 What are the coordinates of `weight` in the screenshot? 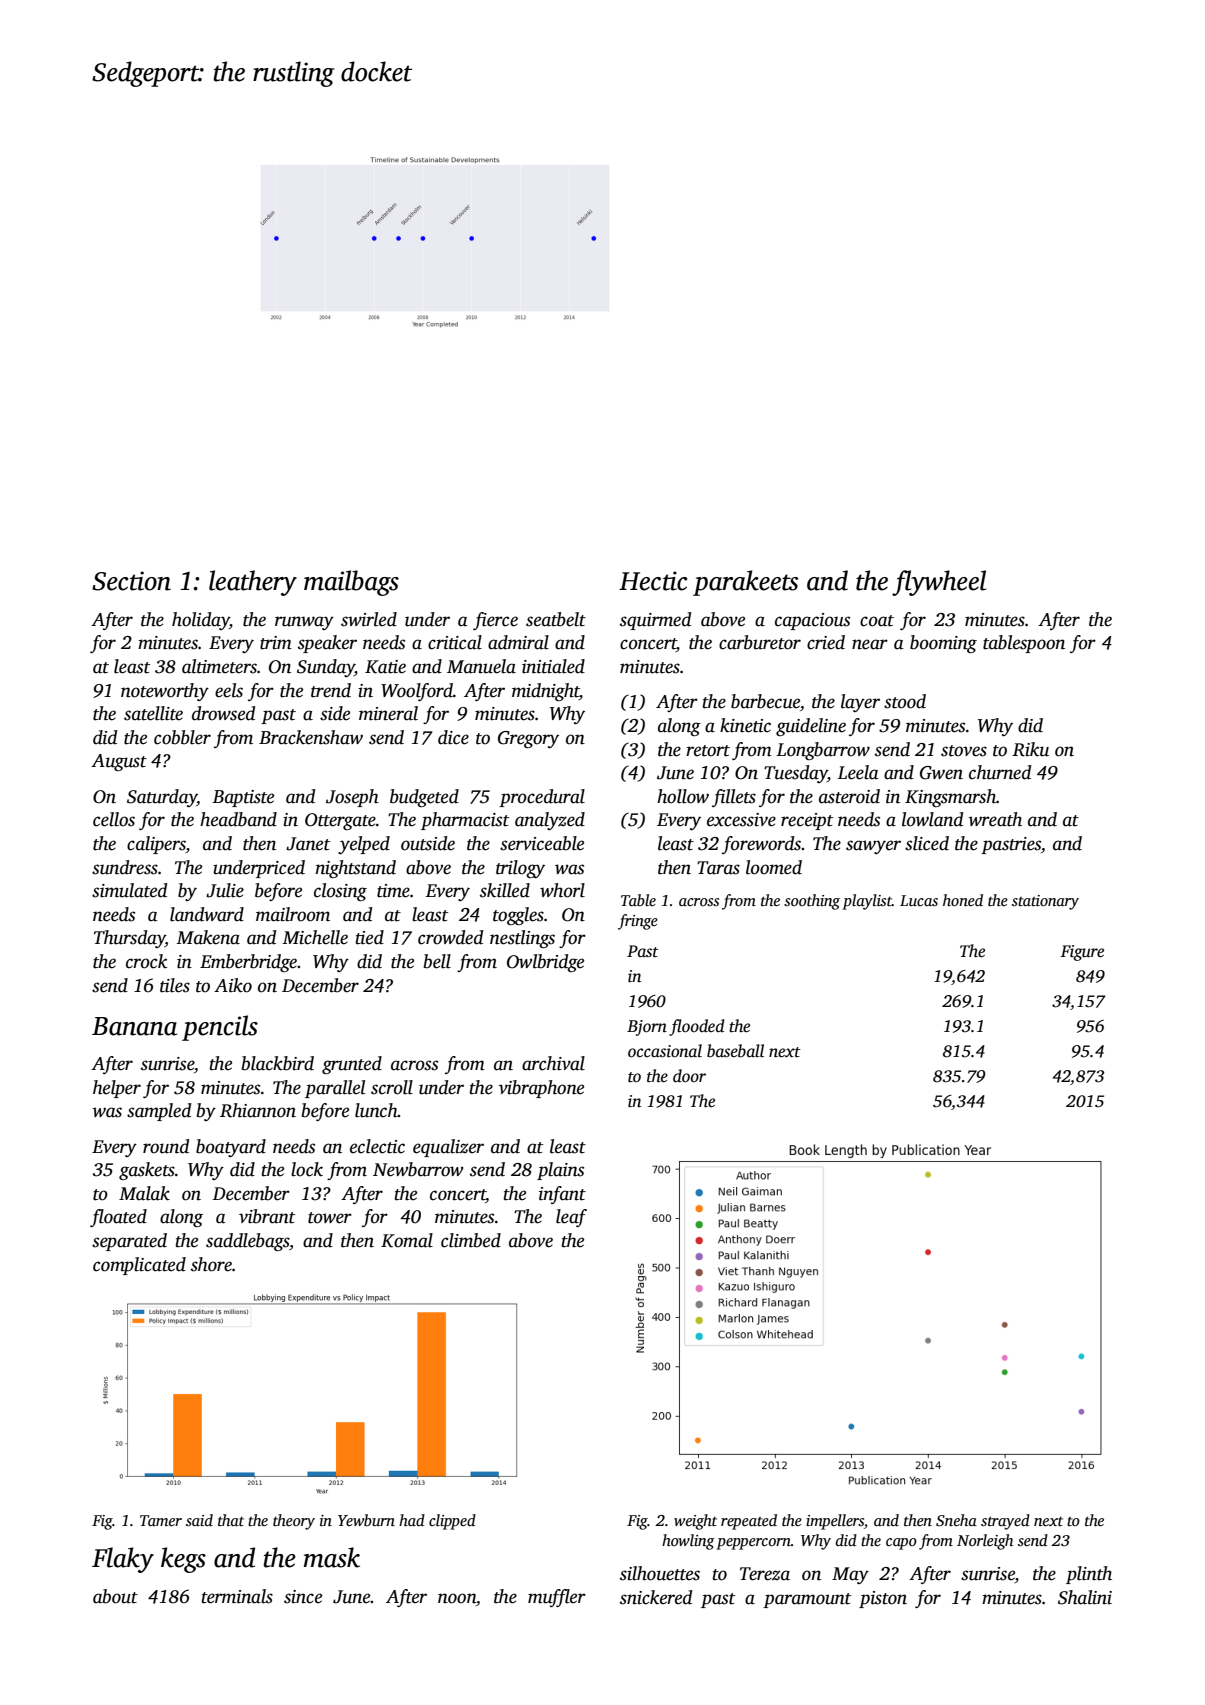 It's located at (695, 1522).
